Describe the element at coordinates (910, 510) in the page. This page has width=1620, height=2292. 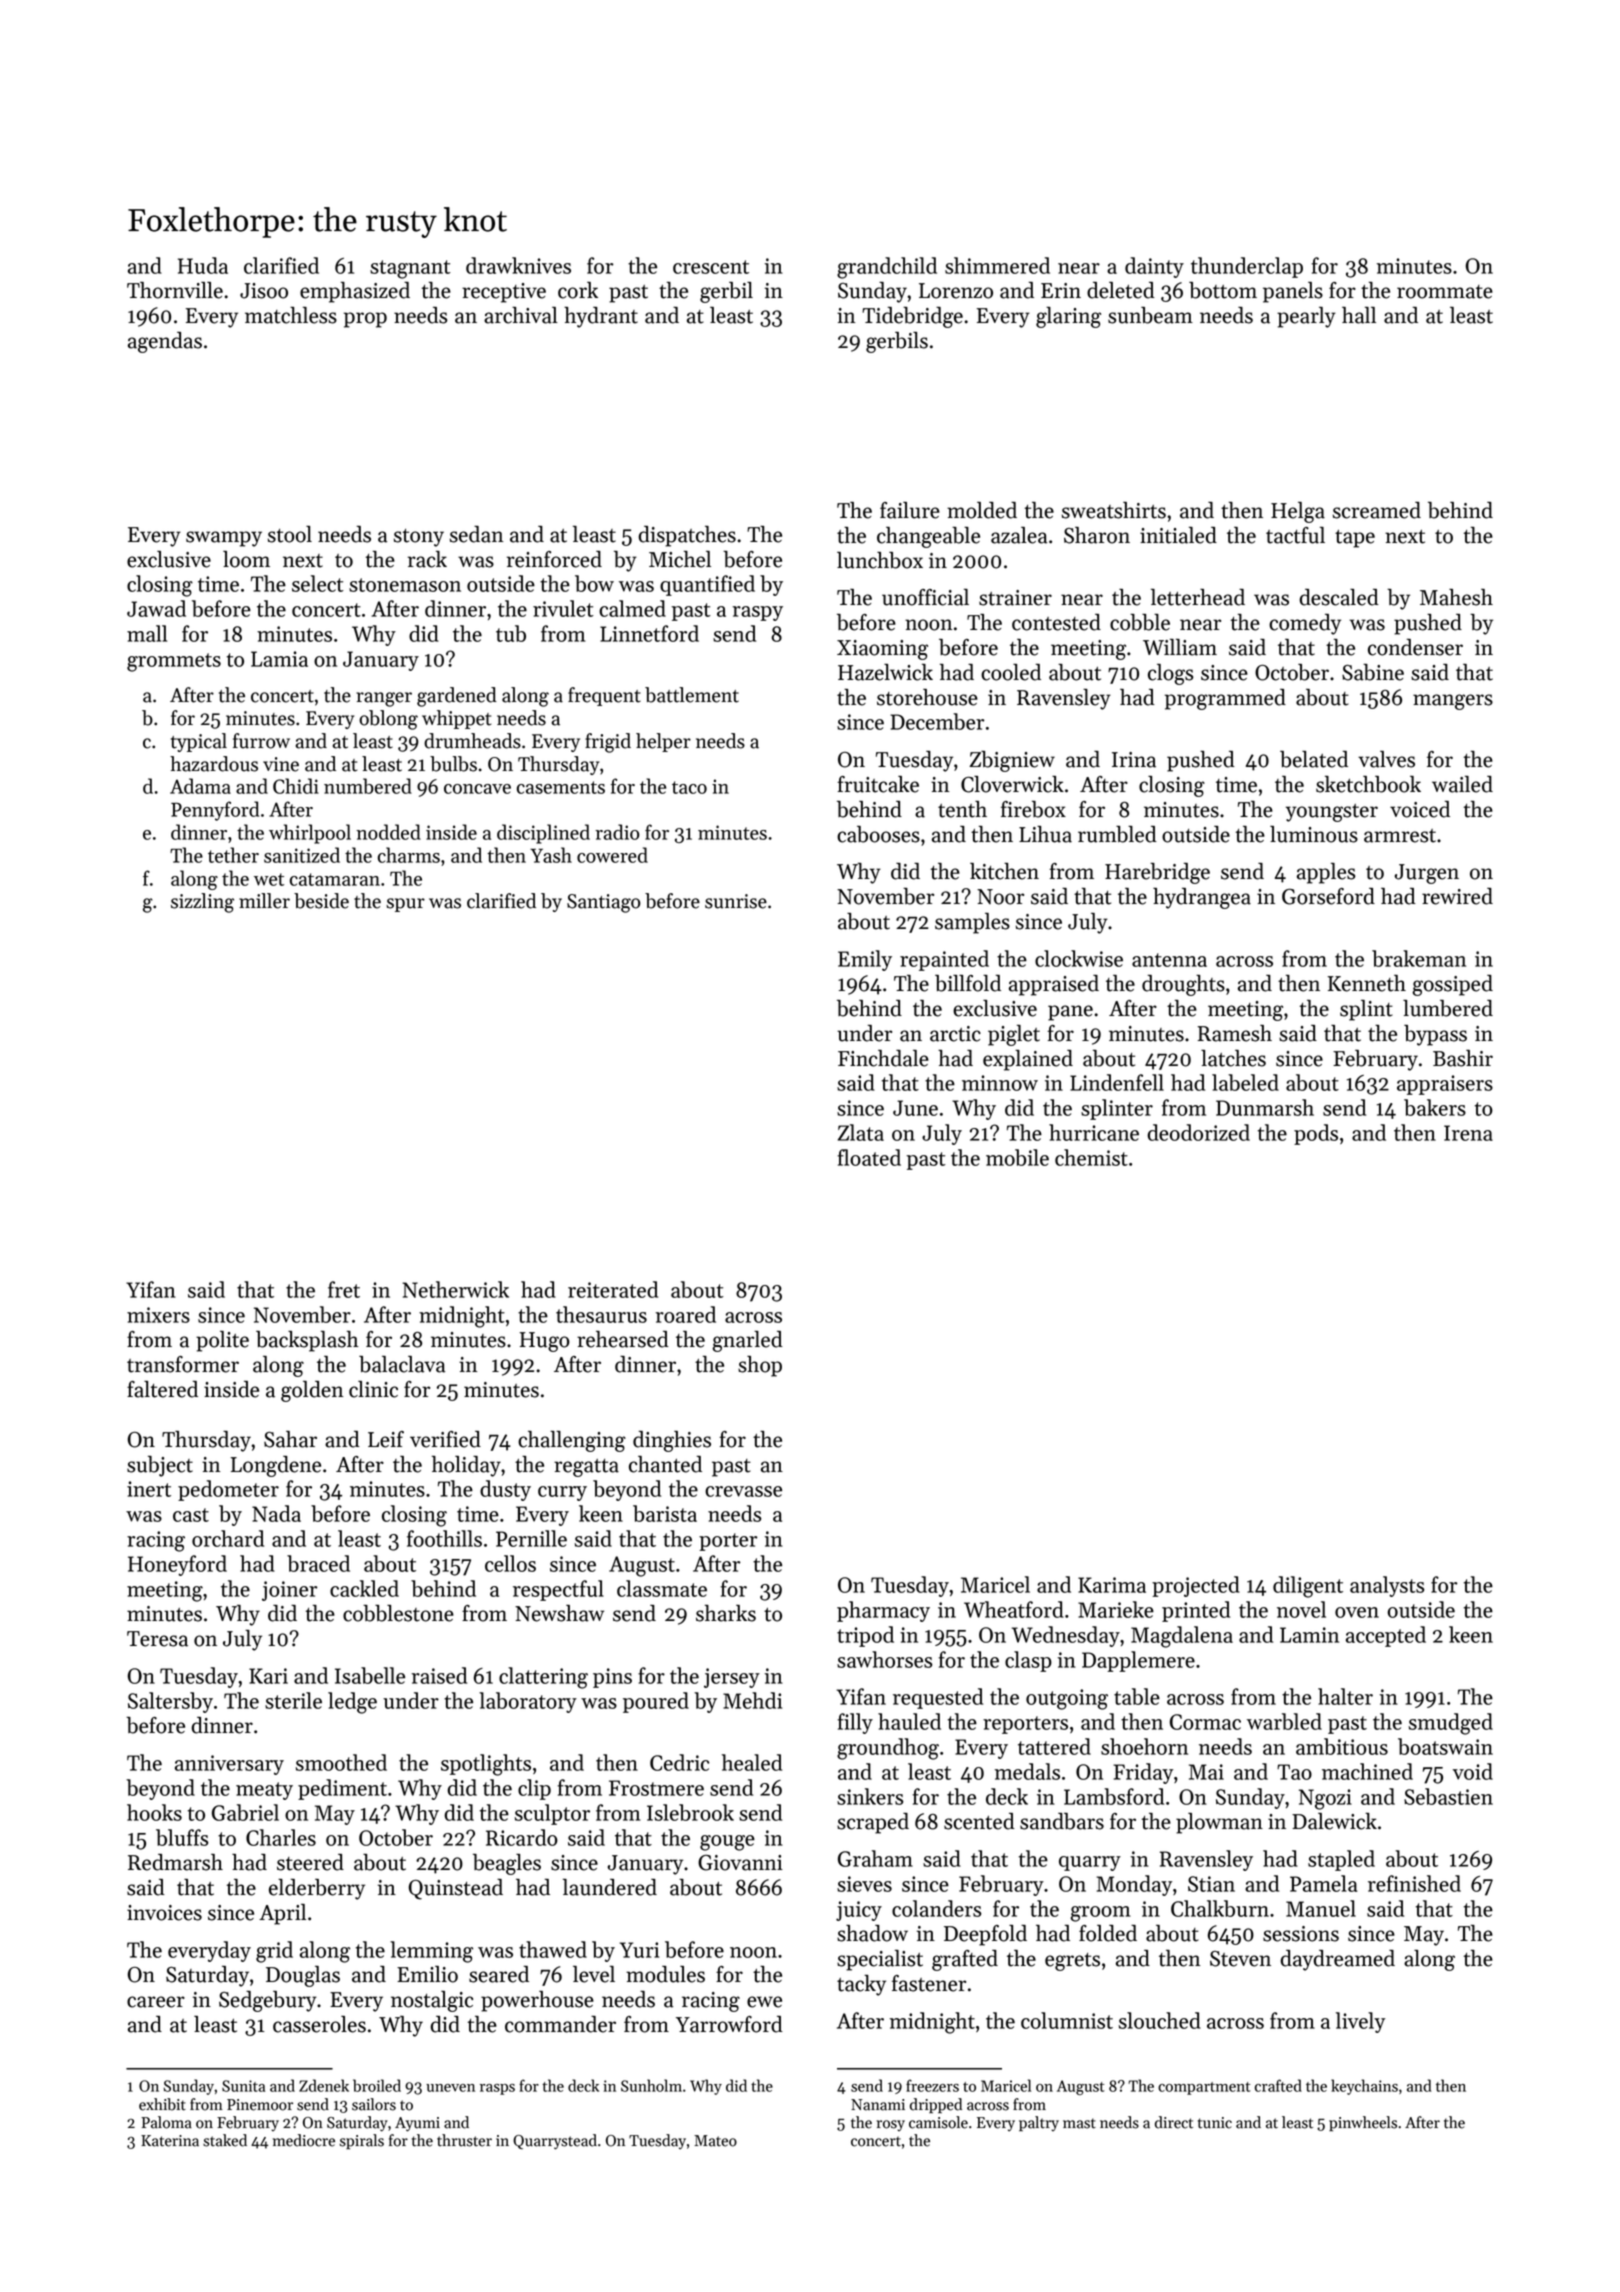
I see `failure` at that location.
